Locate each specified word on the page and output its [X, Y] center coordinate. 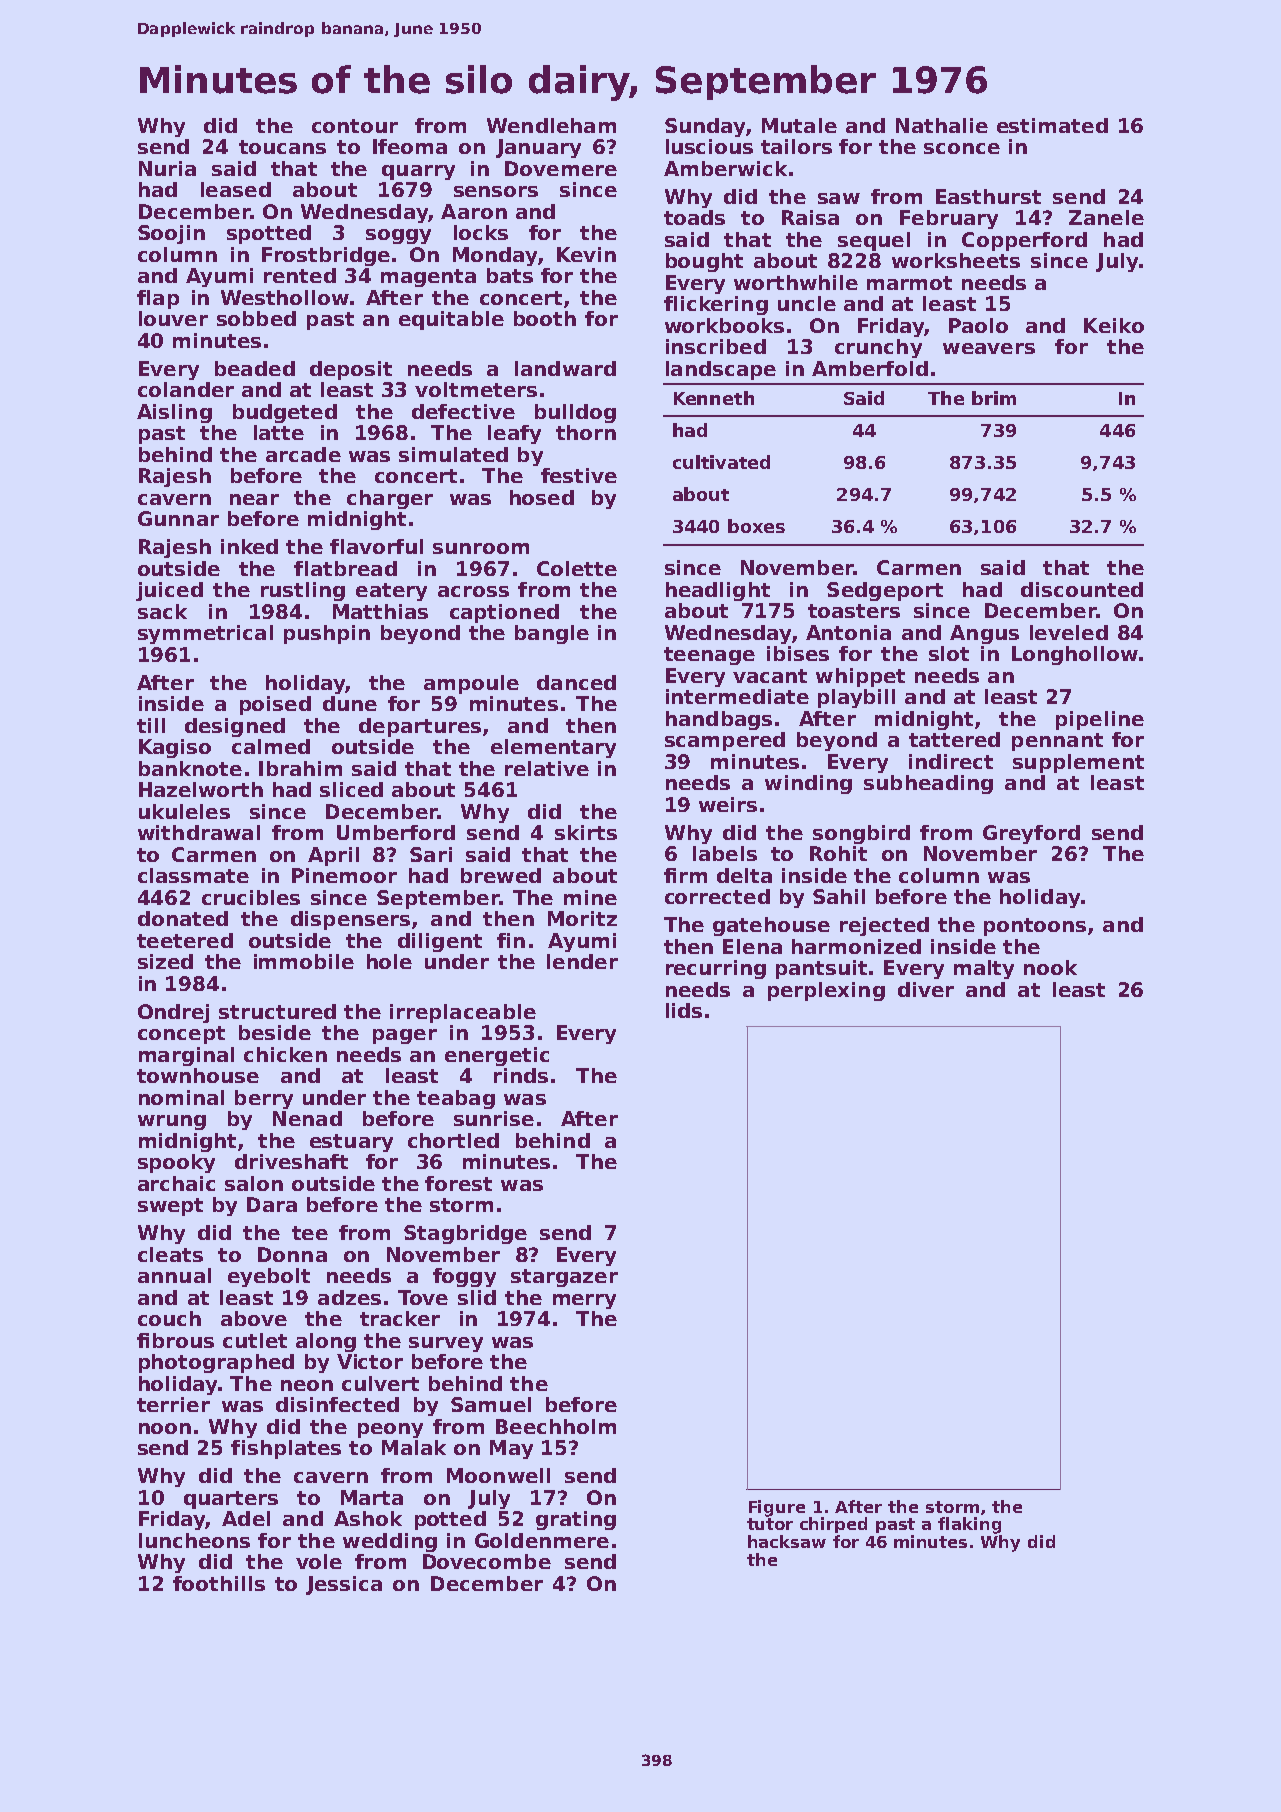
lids [684, 1010]
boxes [756, 526]
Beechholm [556, 1426]
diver [926, 989]
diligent [440, 942]
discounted [1082, 589]
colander [186, 389]
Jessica [344, 1585]
